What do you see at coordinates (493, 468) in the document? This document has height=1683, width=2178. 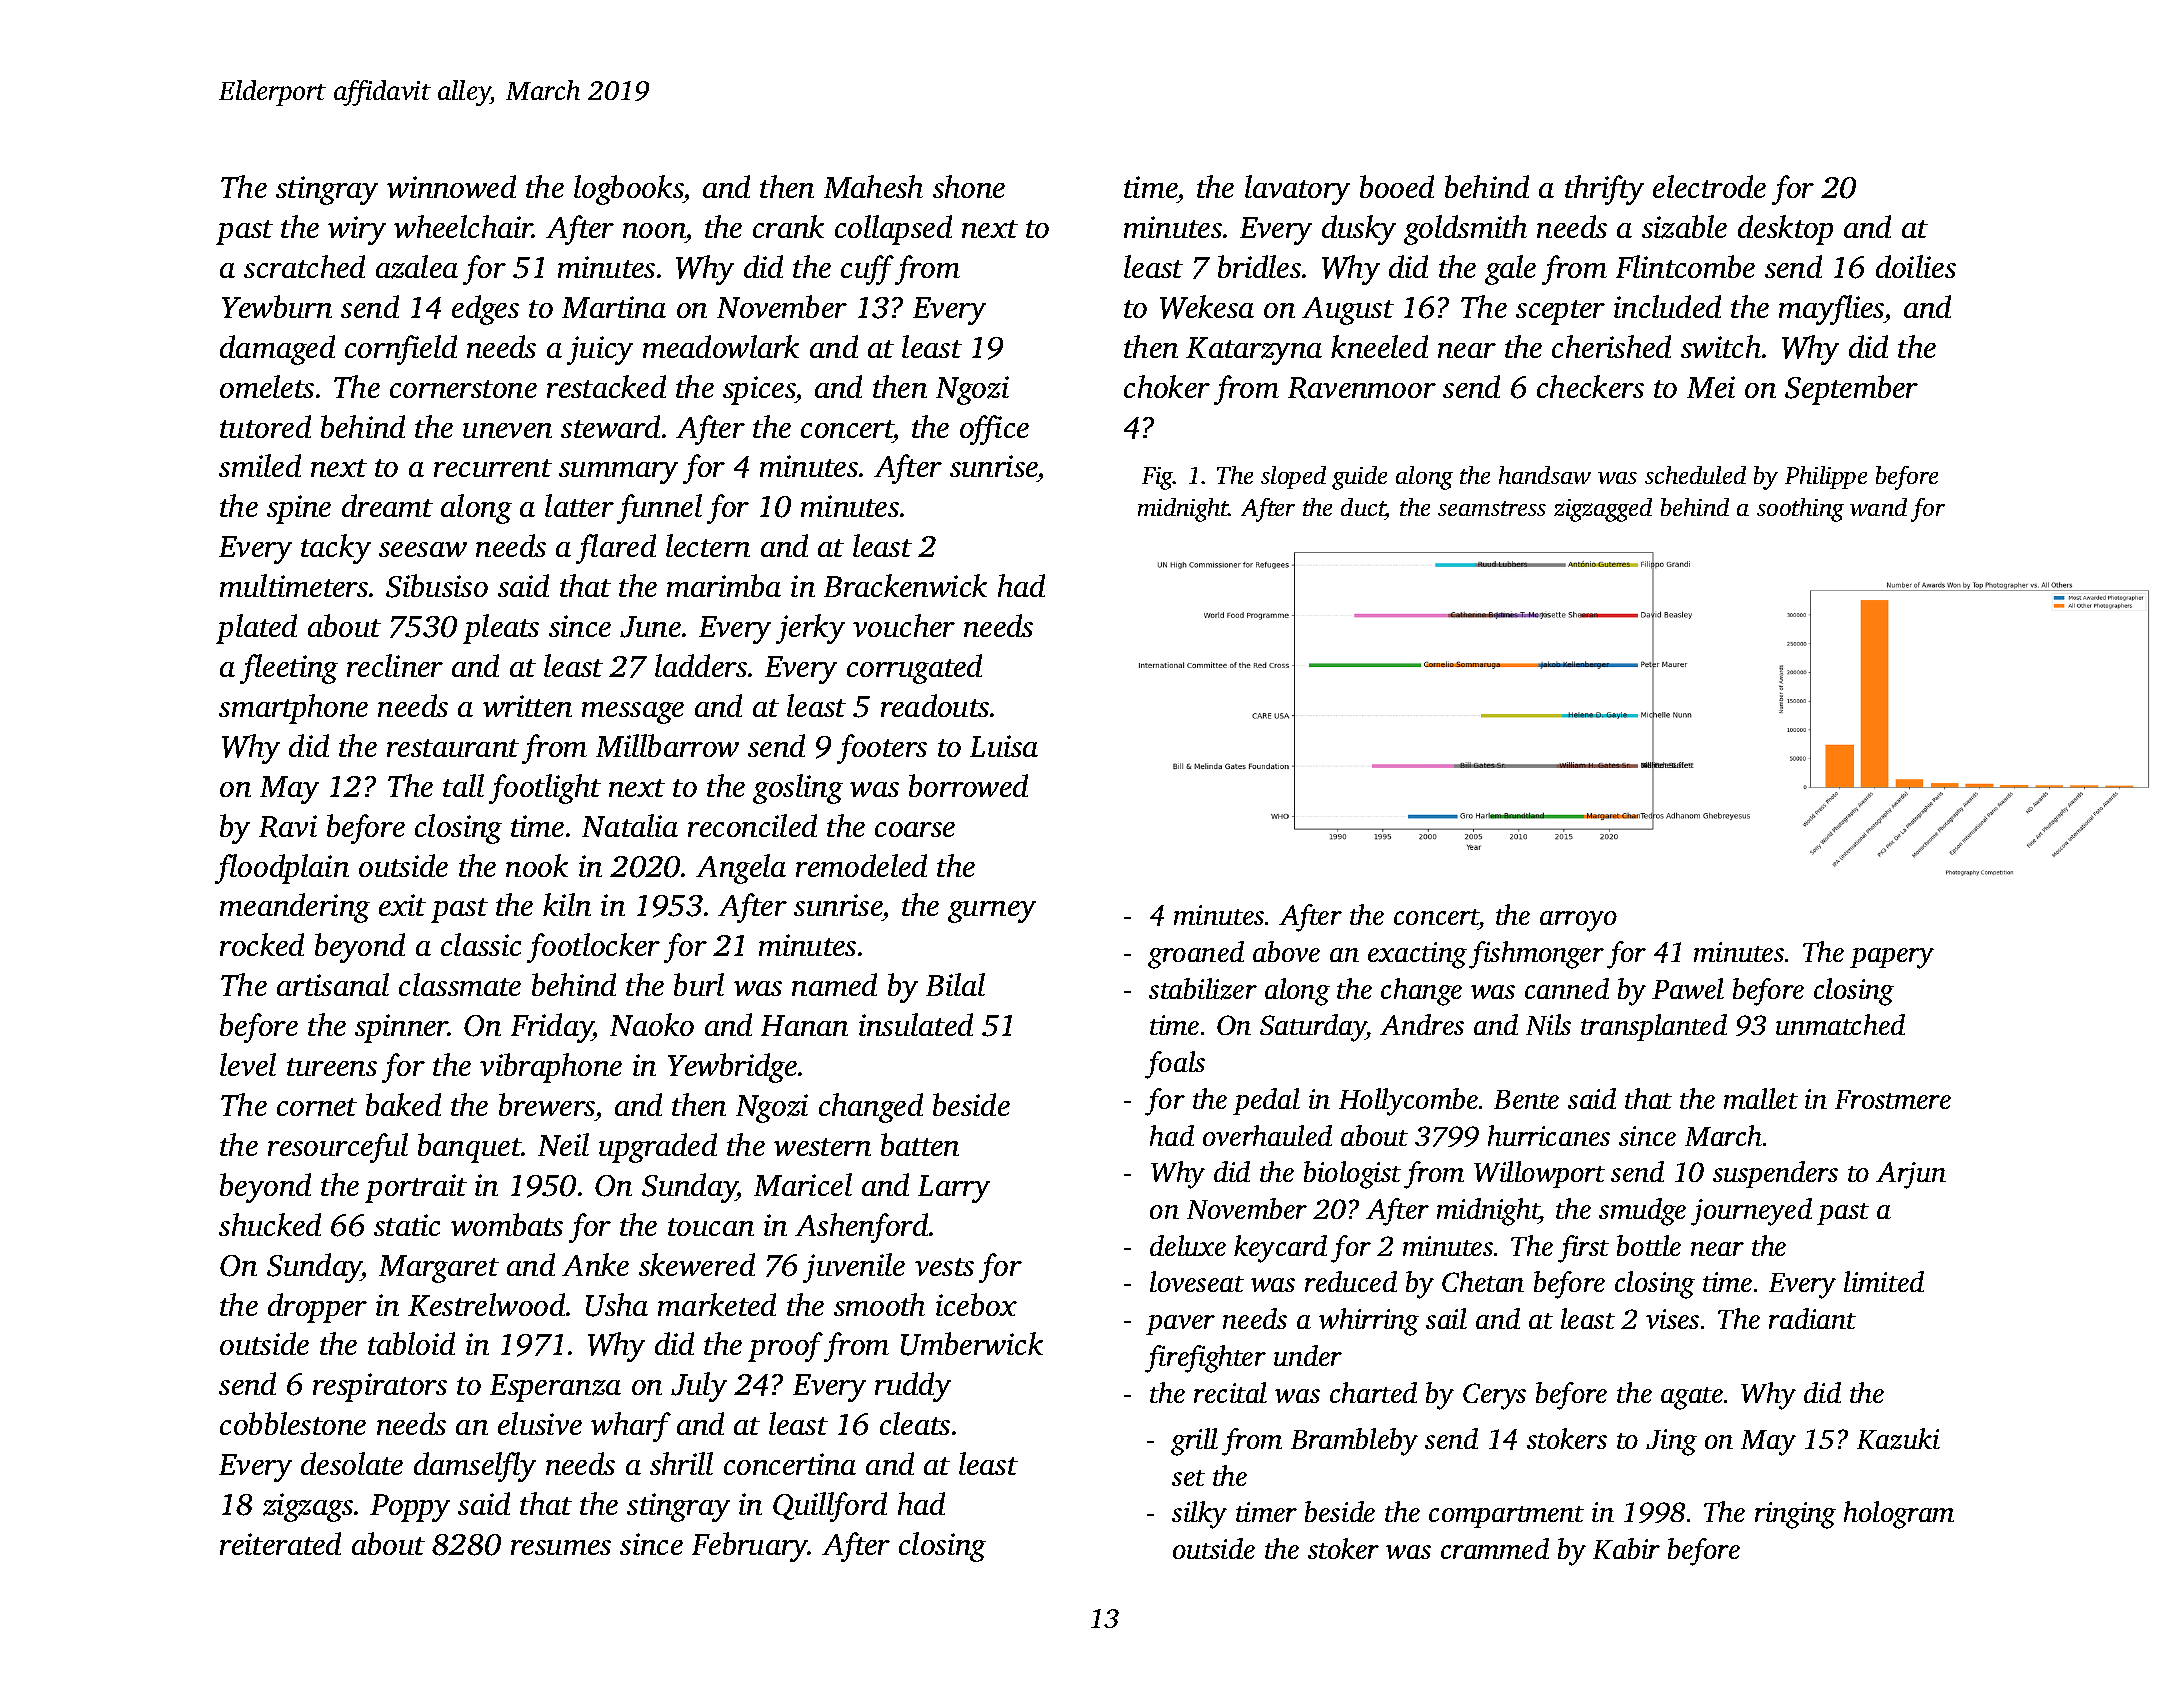 I see `recurrent` at bounding box center [493, 468].
